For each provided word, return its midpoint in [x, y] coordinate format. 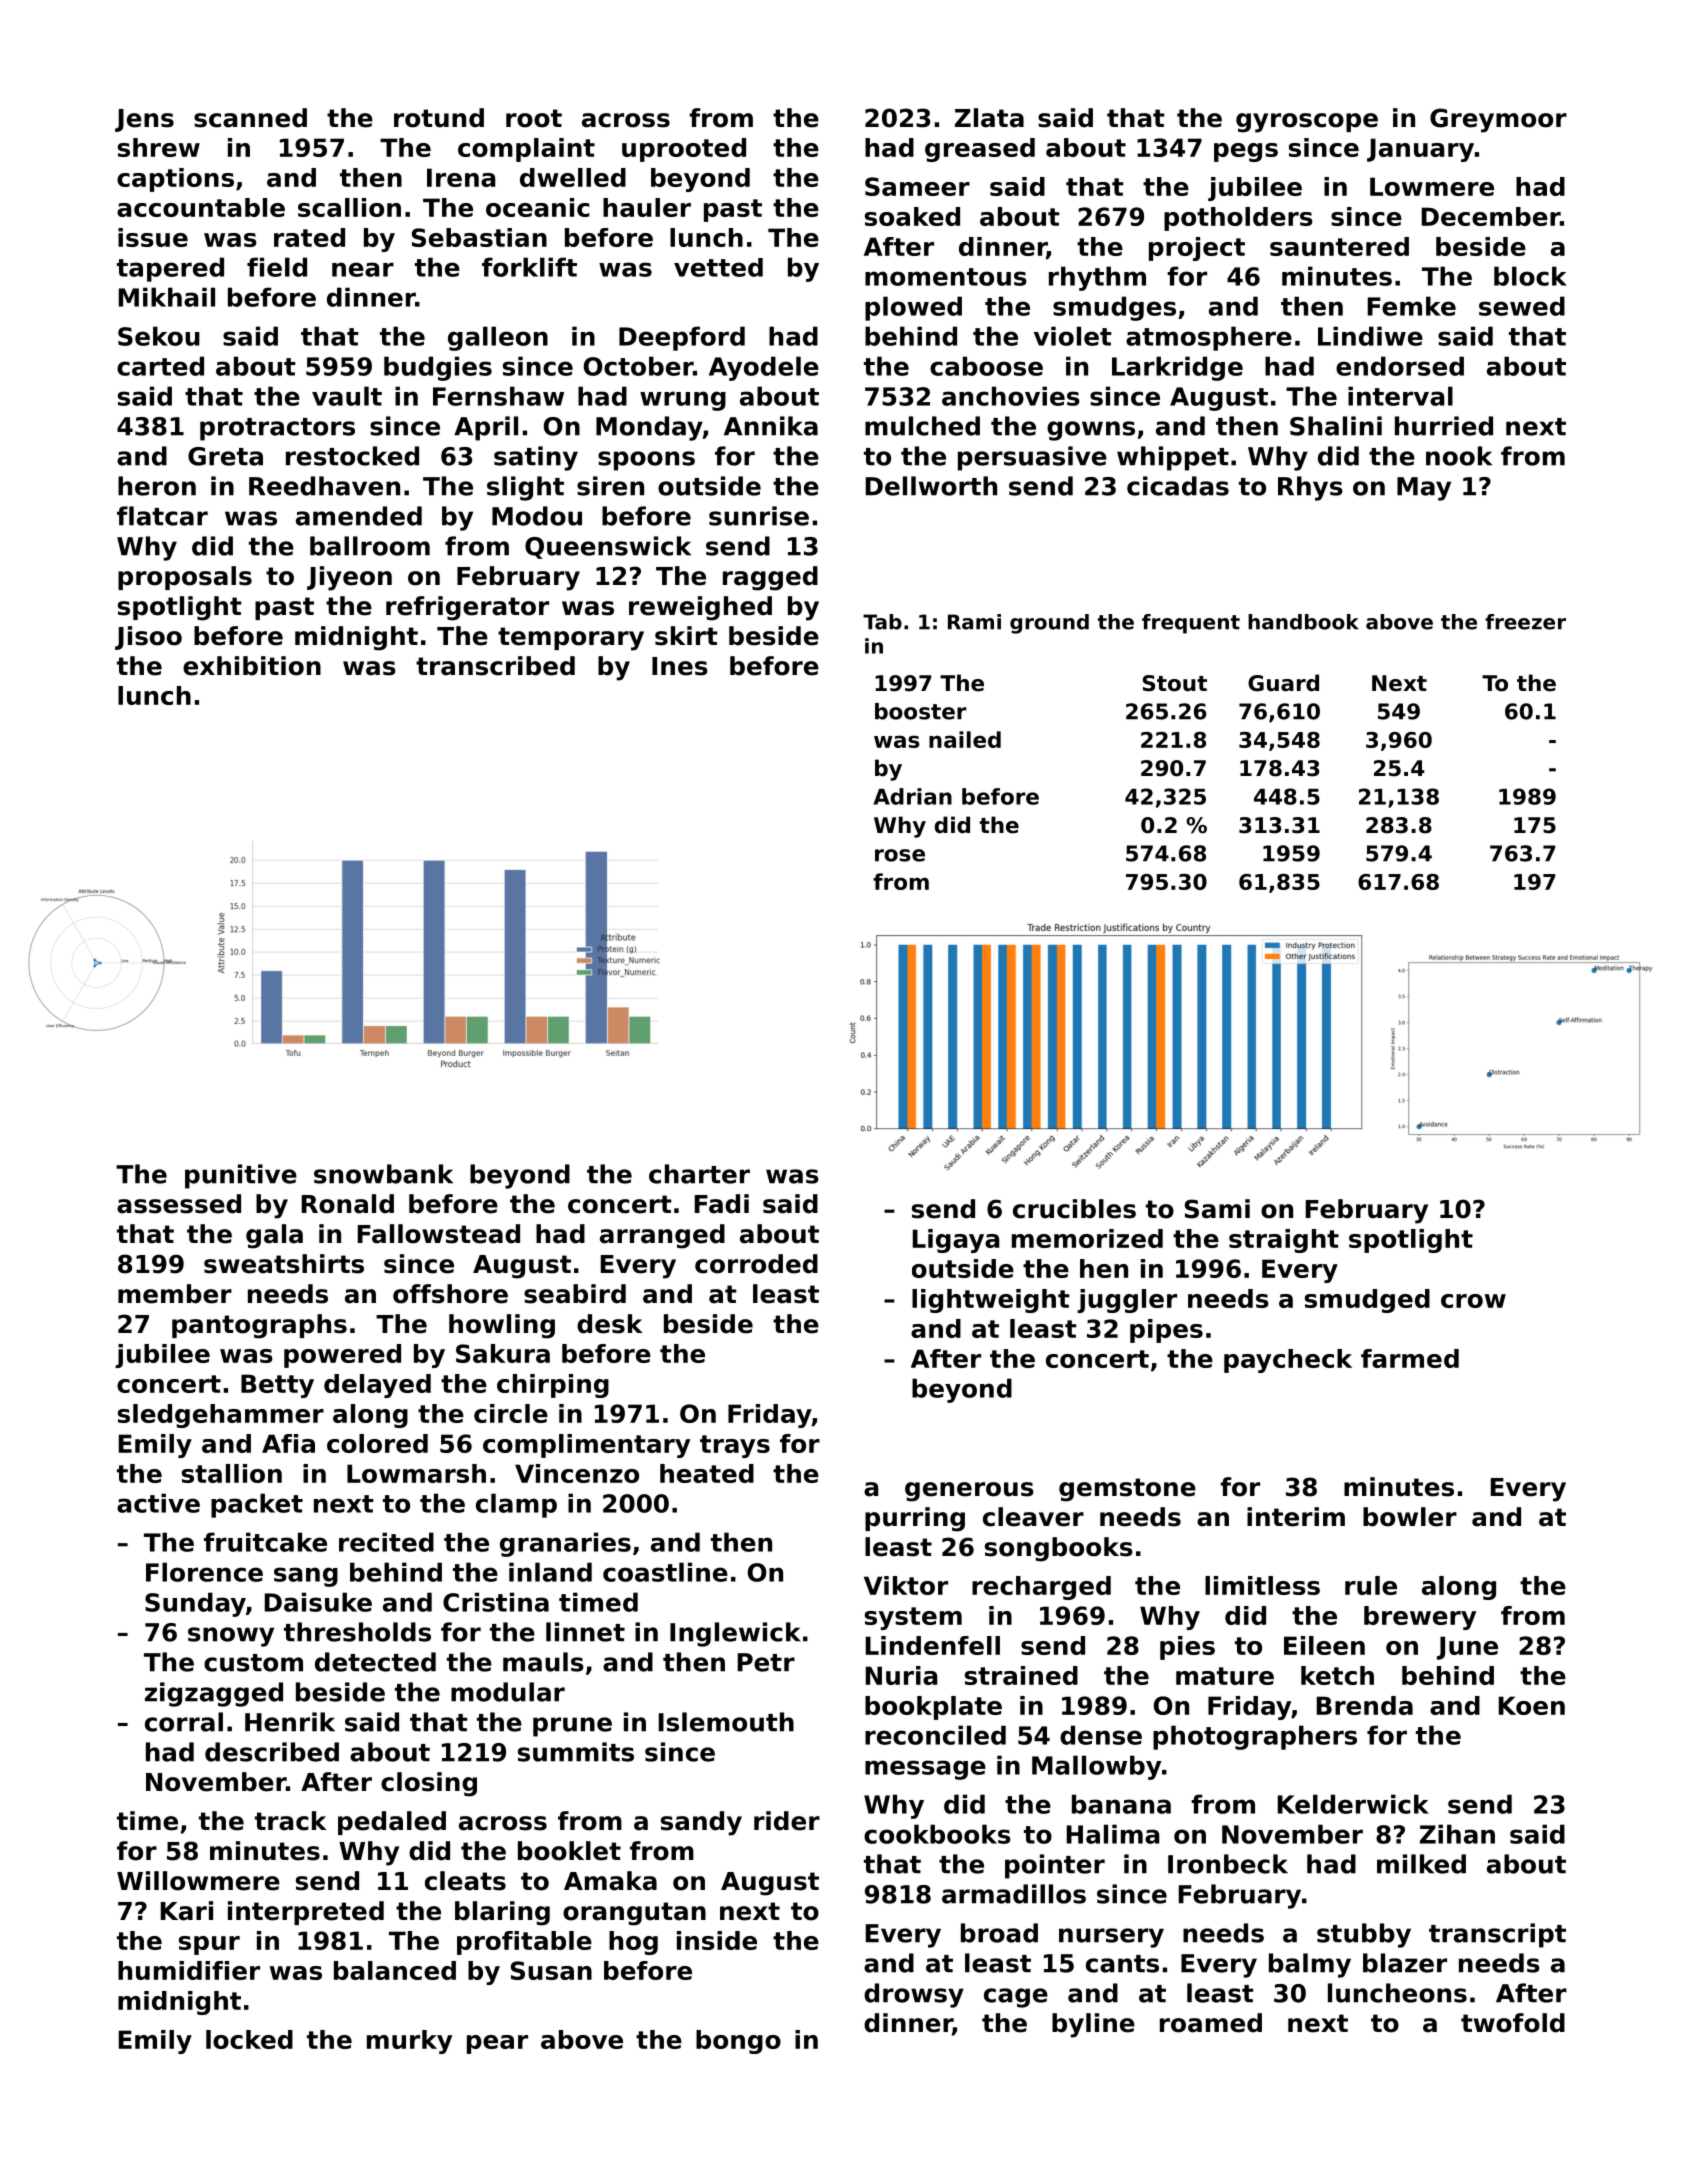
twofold [1513, 2023]
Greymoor [1498, 120]
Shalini [1336, 426]
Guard [1283, 683]
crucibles [1074, 1209]
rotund [439, 118]
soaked [912, 216]
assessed [179, 1204]
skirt [686, 636]
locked [249, 2039]
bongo [738, 2042]
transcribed [495, 666]
